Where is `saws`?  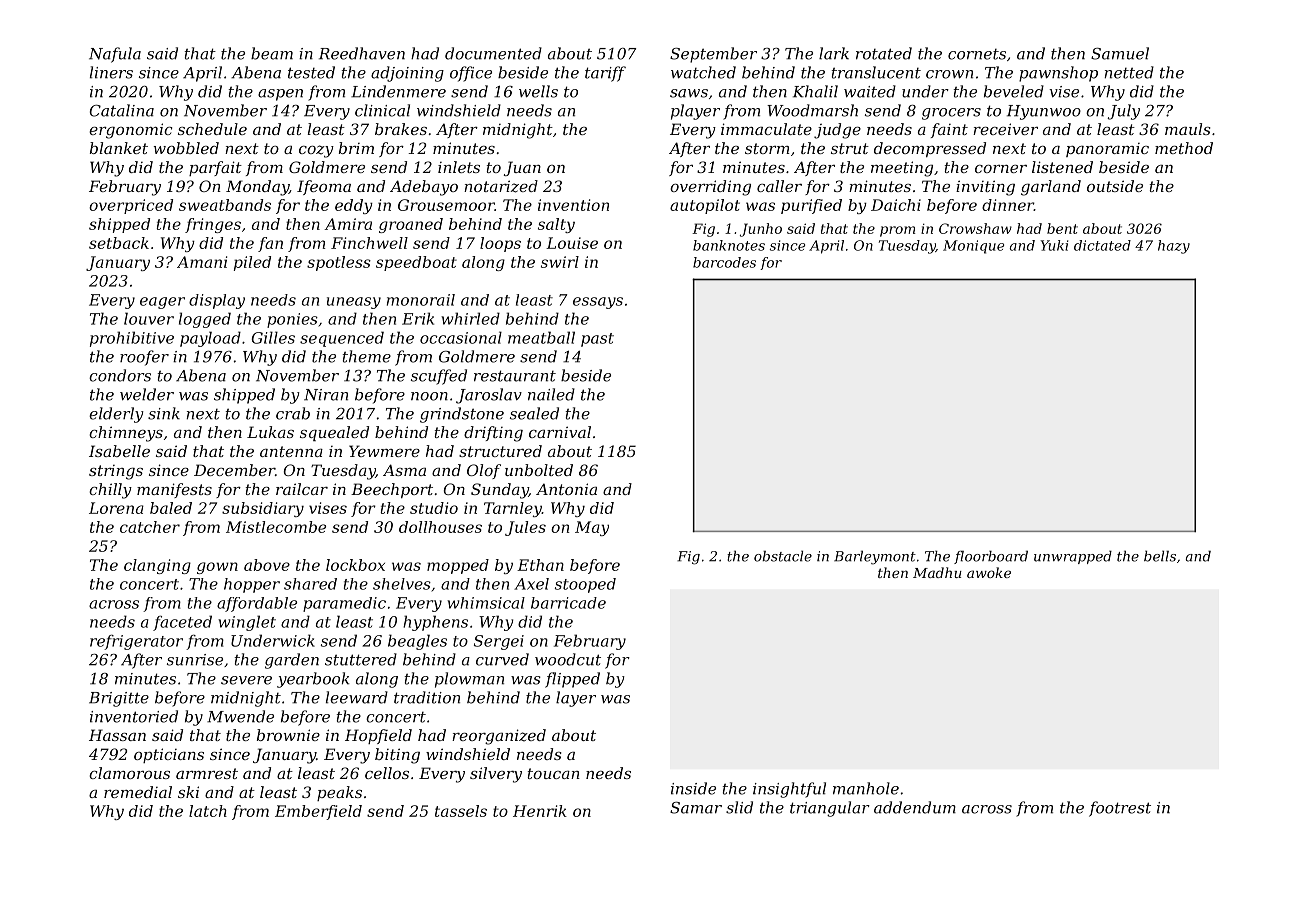
saws is located at coordinates (689, 93).
